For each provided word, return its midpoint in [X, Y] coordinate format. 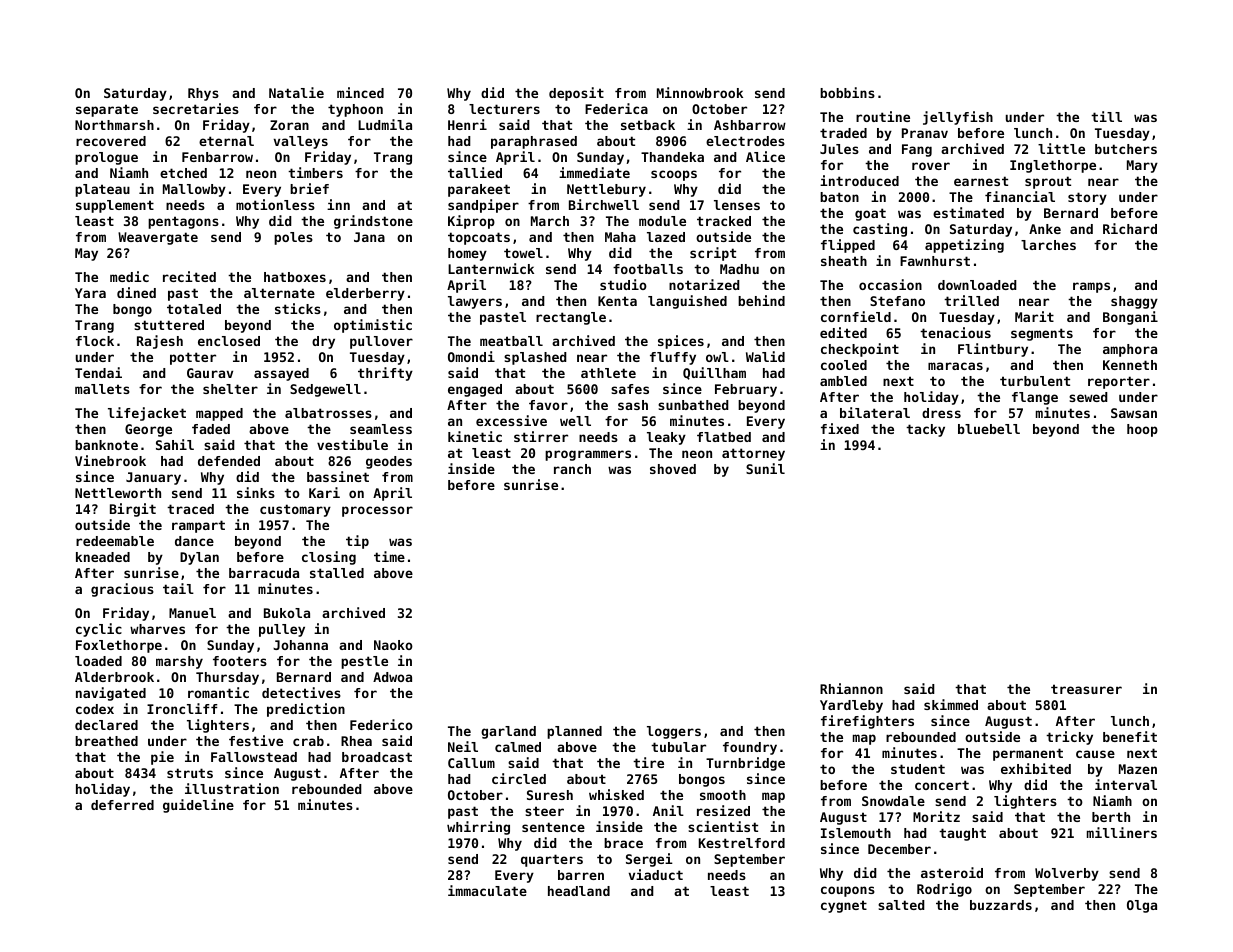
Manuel [192, 613]
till [1106, 116]
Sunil [765, 468]
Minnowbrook [700, 92]
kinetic [475, 436]
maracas [955, 366]
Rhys [203, 94]
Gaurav [210, 373]
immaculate [487, 890]
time [389, 556]
